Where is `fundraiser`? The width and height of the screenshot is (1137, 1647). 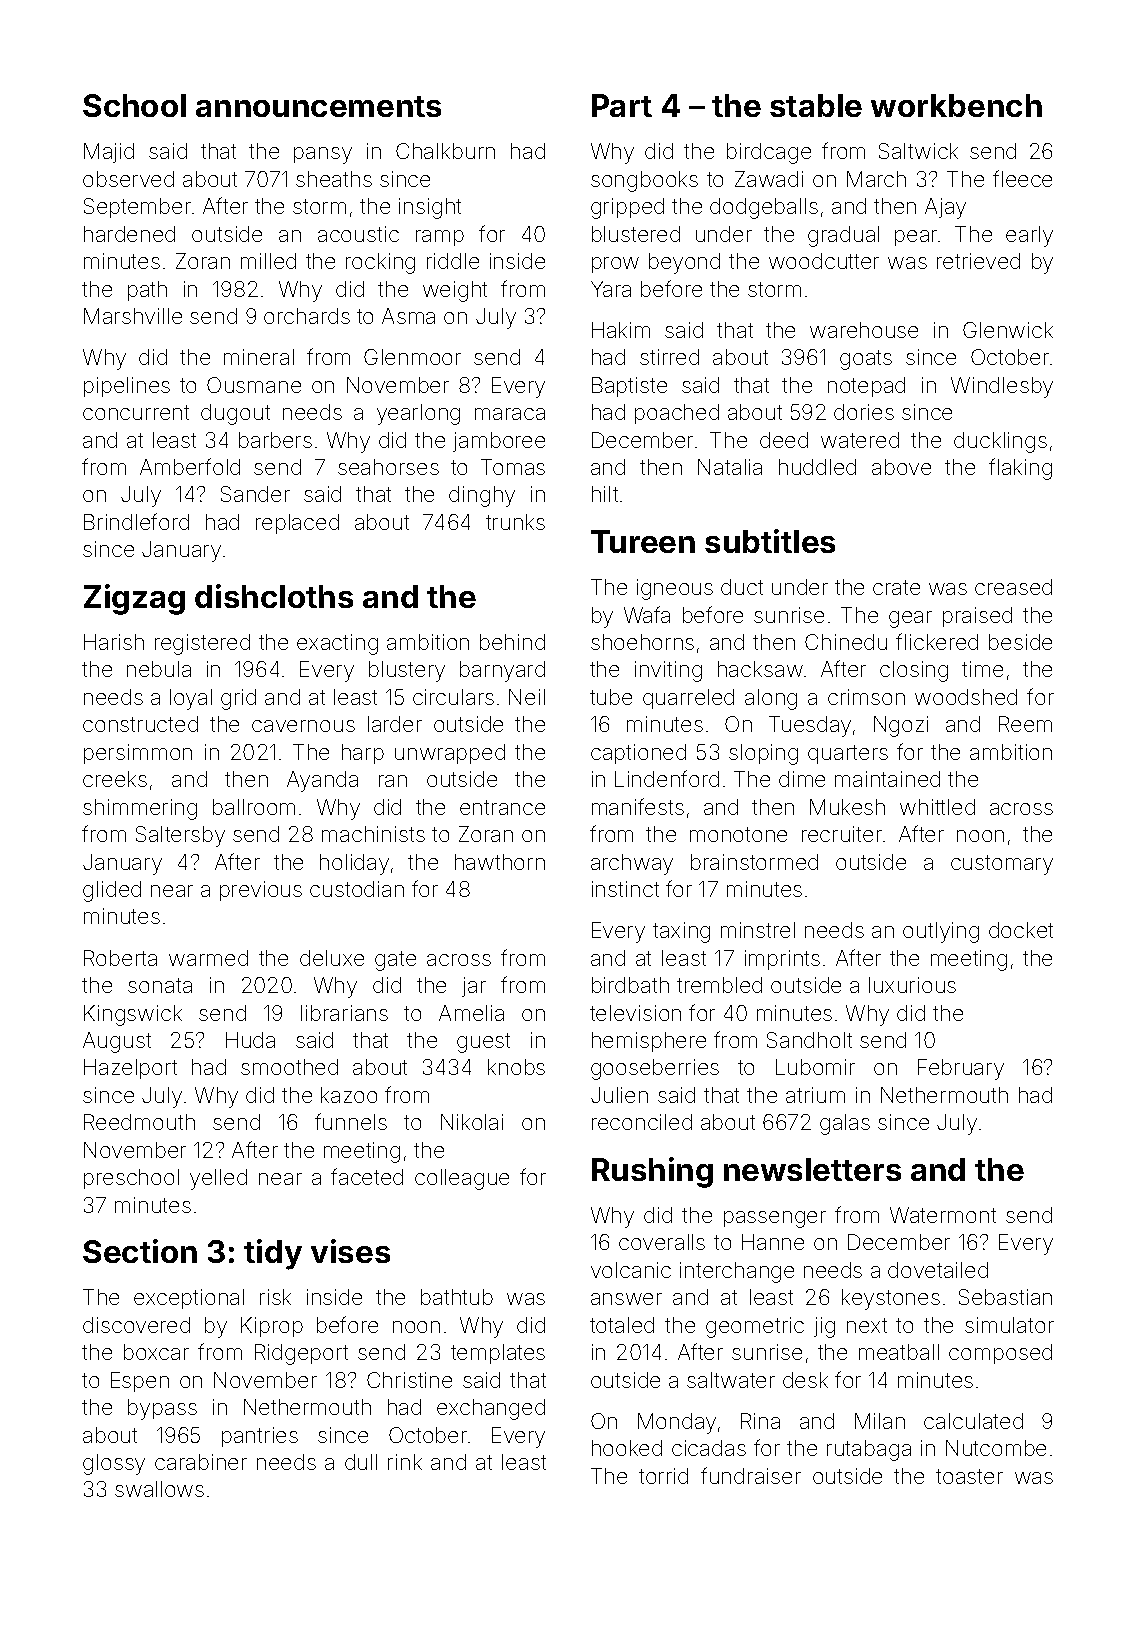
fundraiser is located at coordinates (751, 1475).
